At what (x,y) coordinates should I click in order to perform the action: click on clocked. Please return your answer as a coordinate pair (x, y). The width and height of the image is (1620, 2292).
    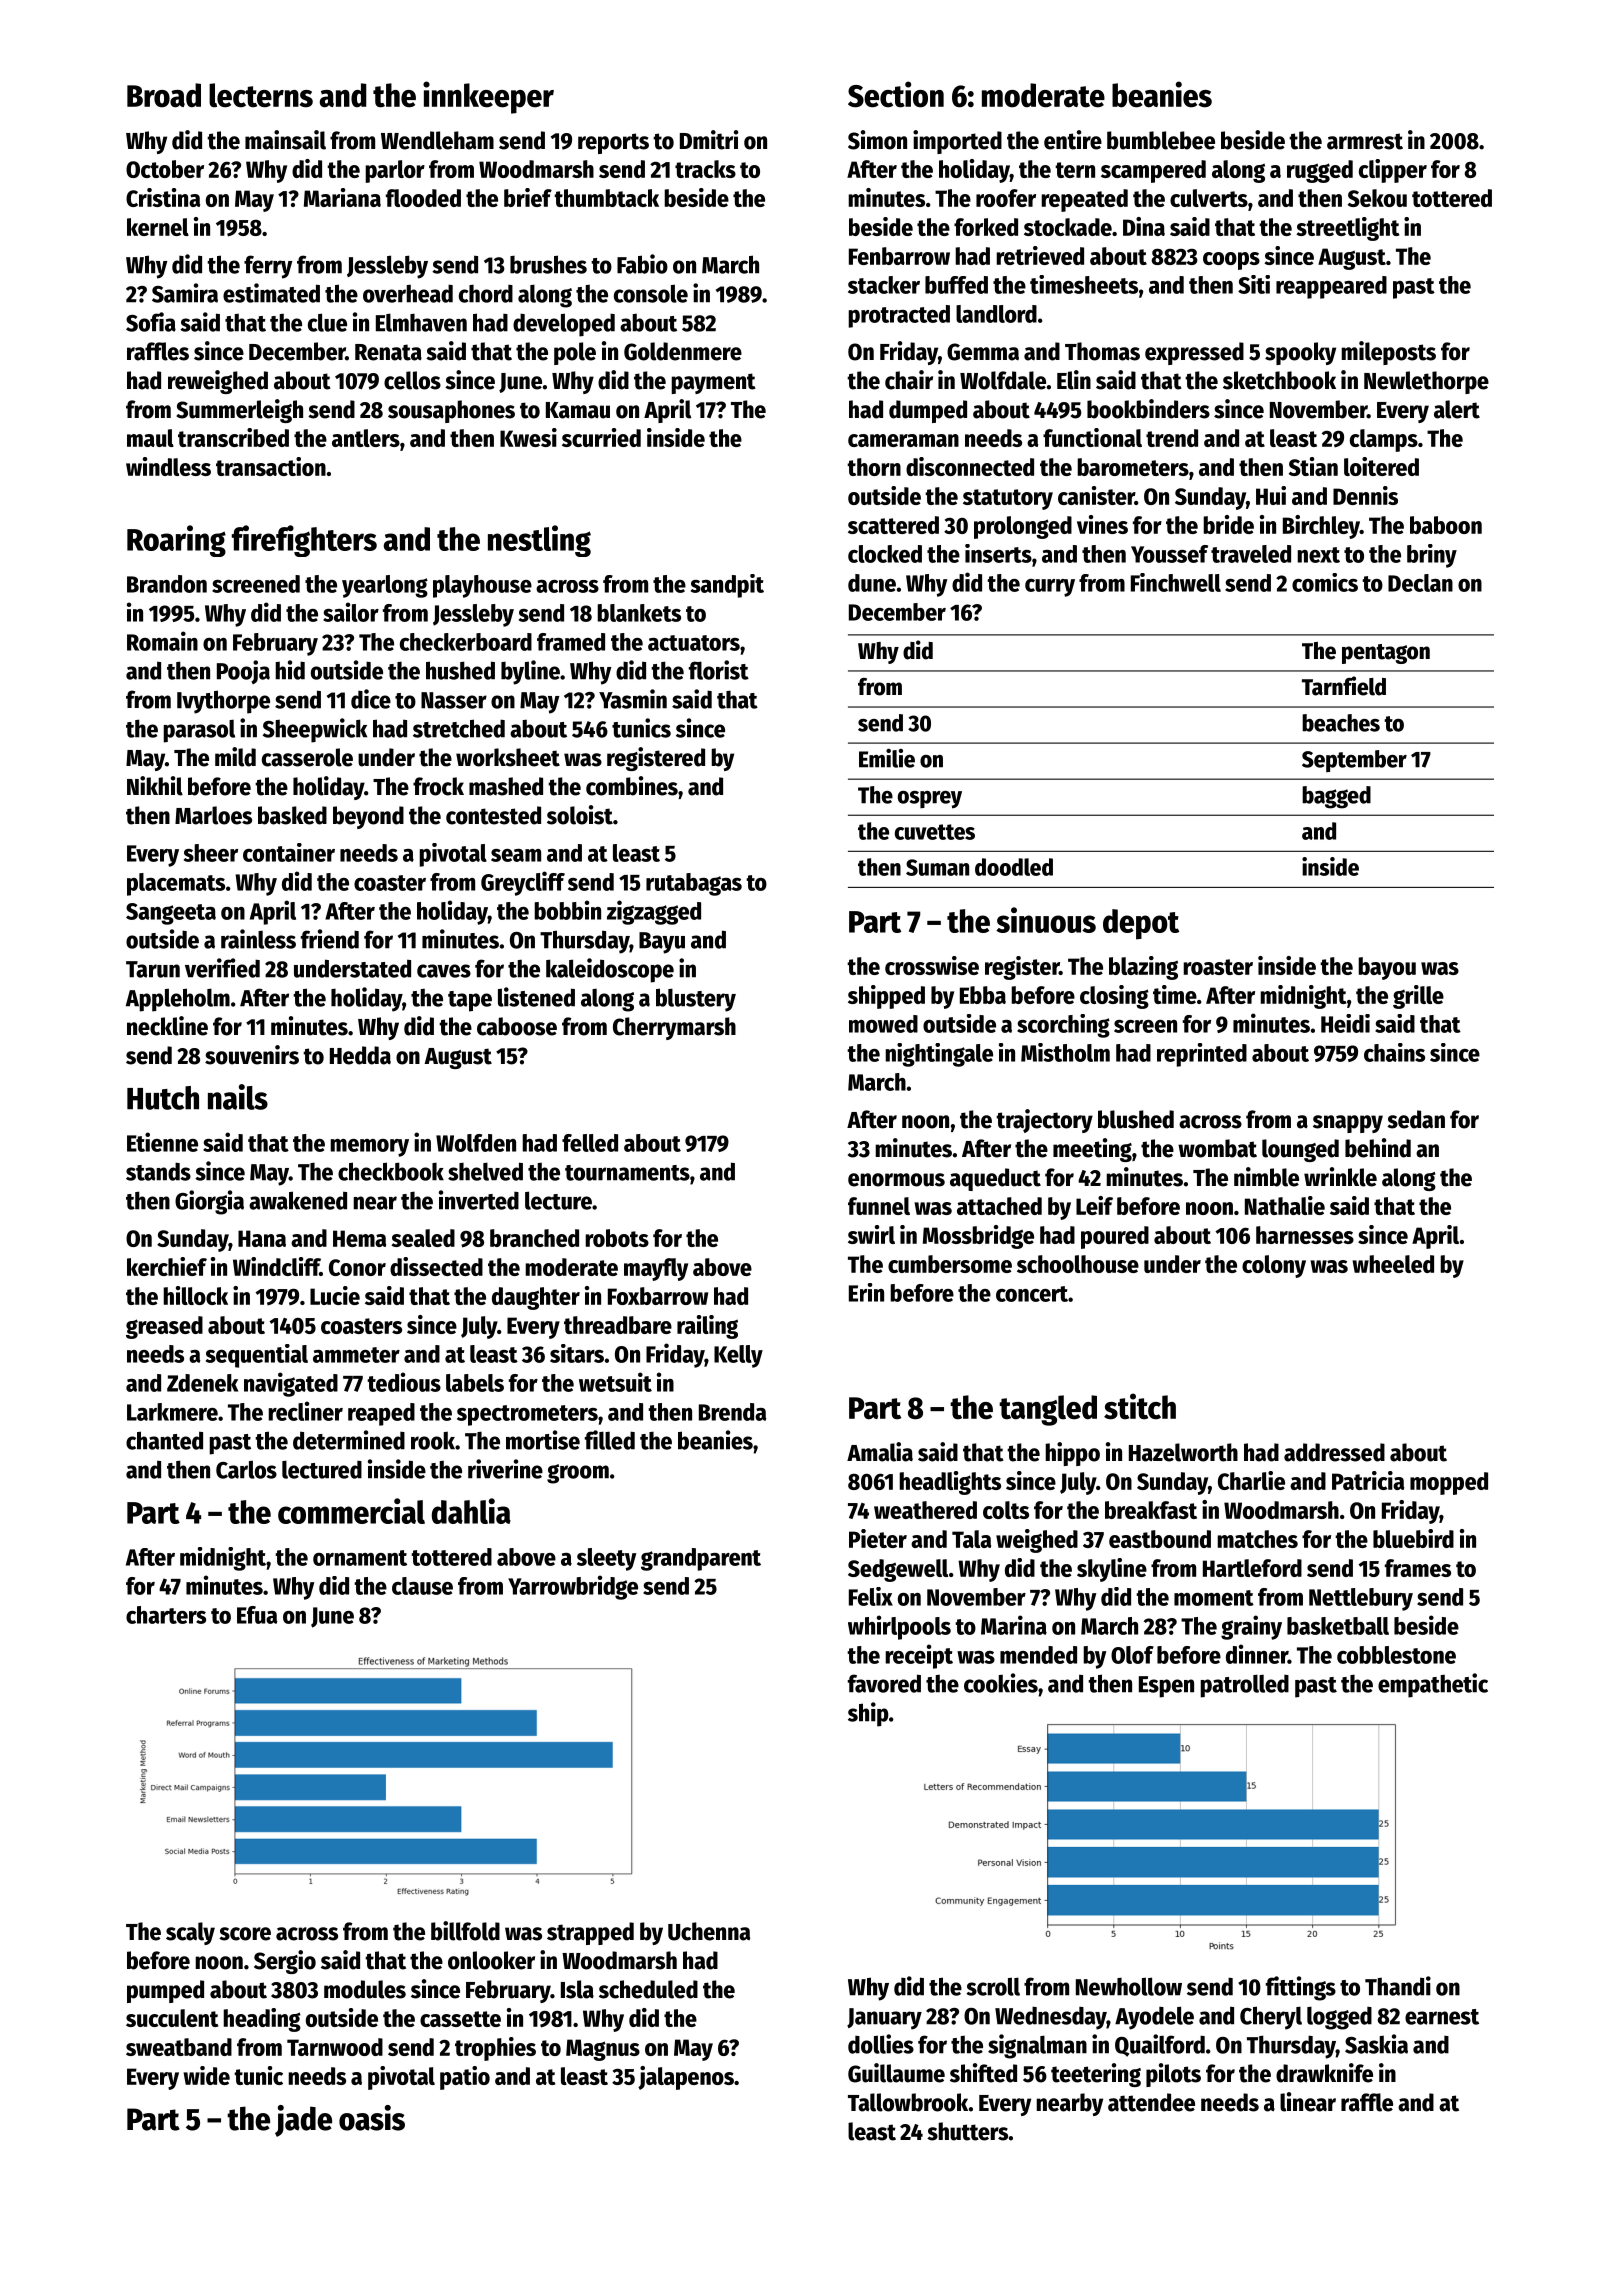
    Looking at the image, I should click on (885, 554).
